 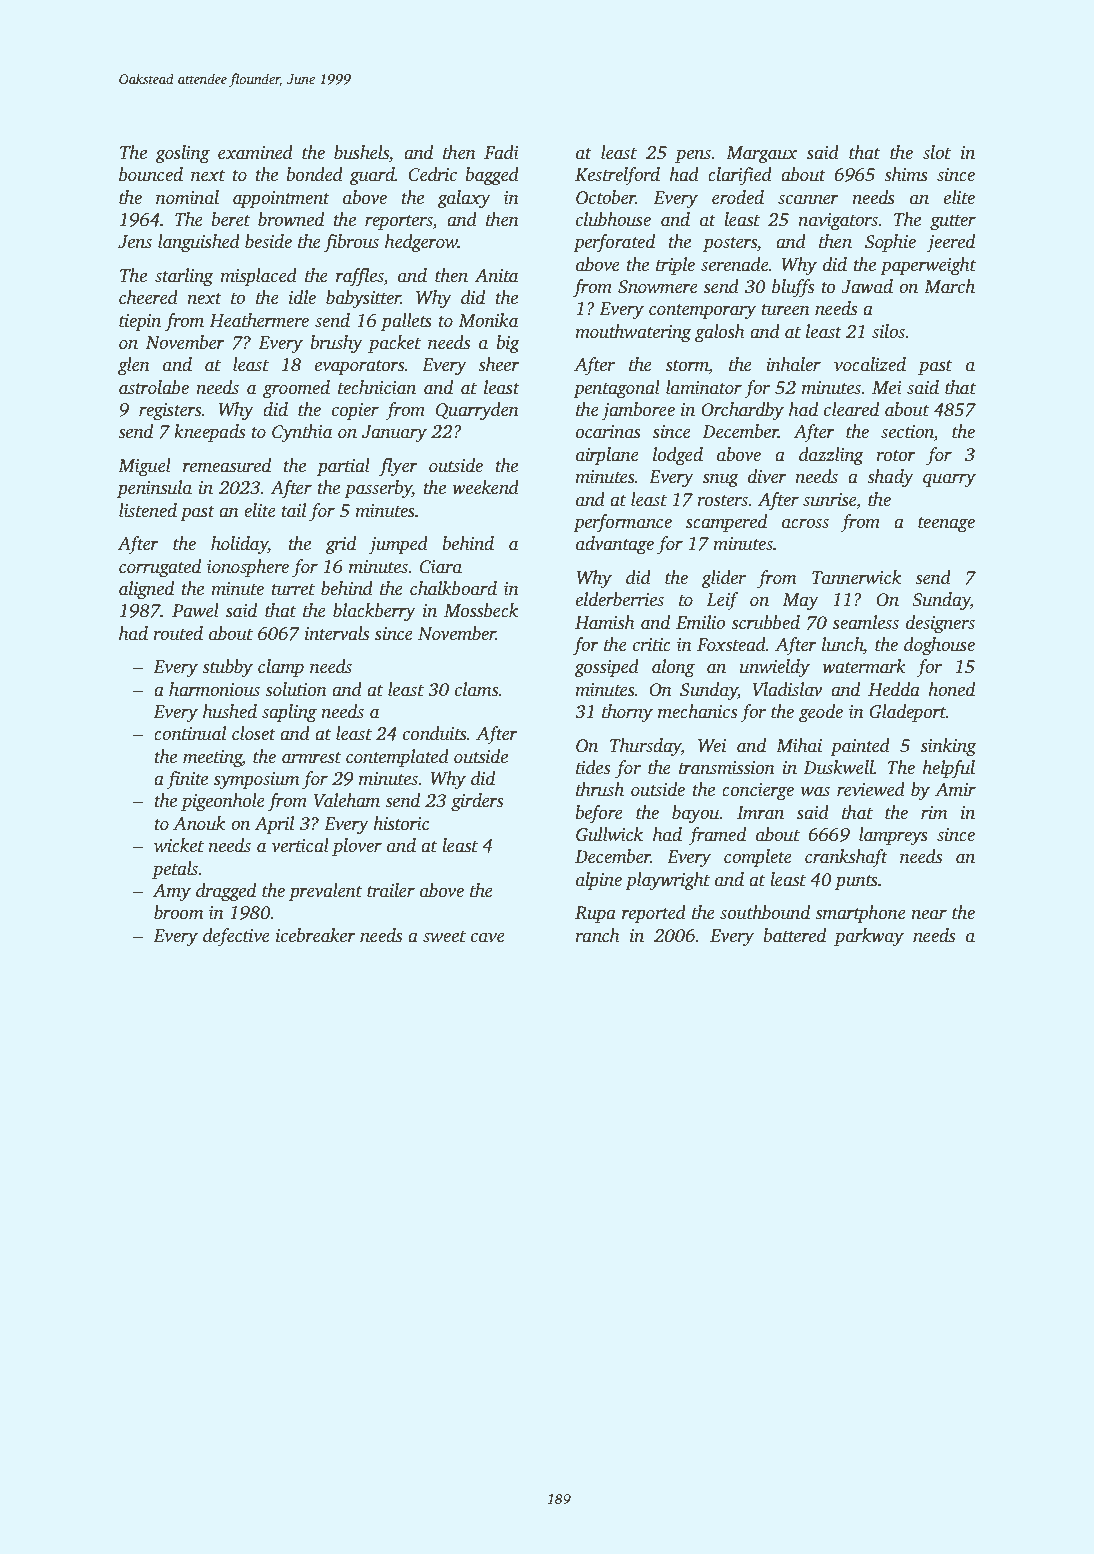 I want to click on May, so click(x=800, y=601).
